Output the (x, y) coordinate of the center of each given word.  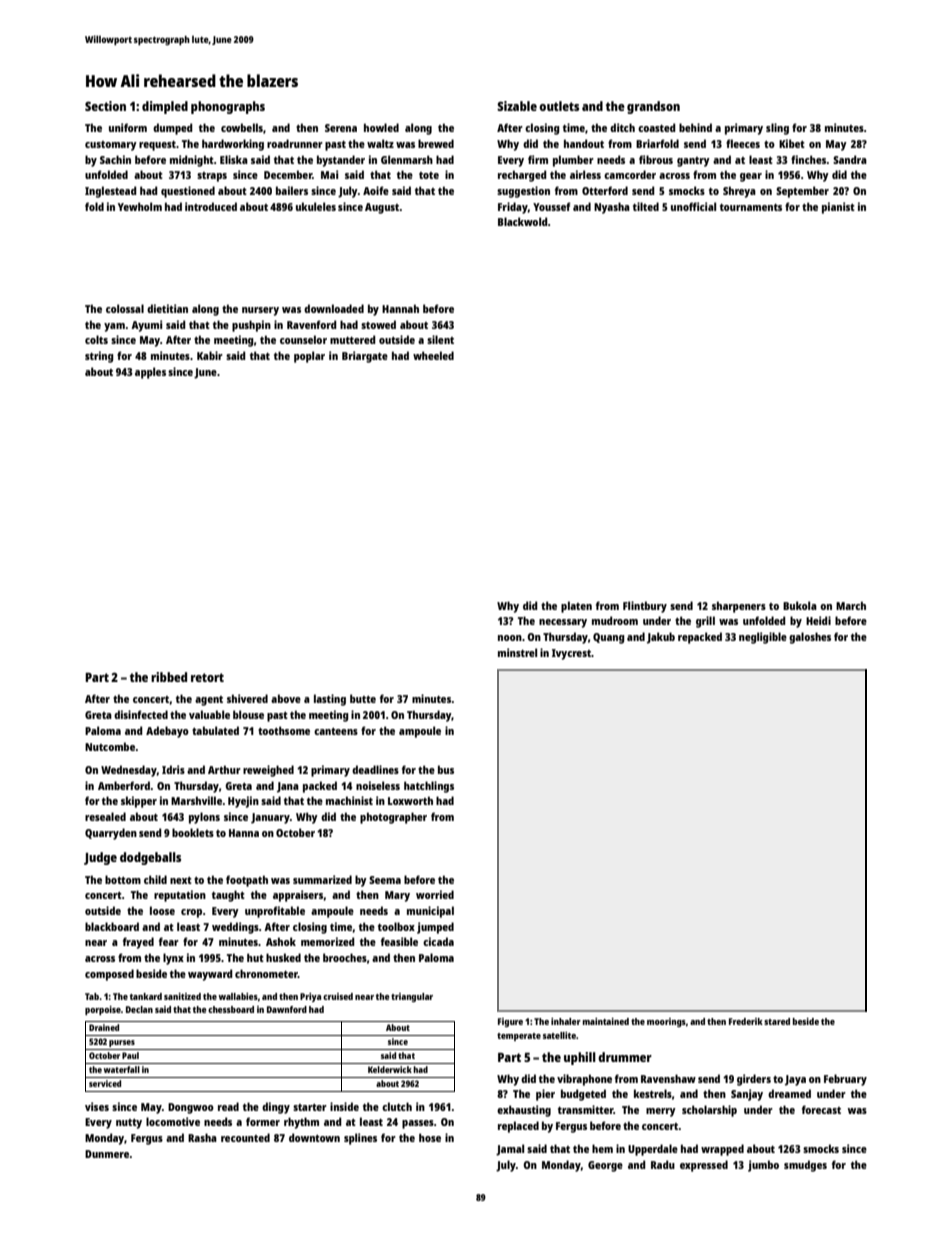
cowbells (242, 127)
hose (430, 1137)
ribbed (169, 677)
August (382, 208)
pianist (838, 208)
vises (97, 1106)
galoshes (810, 638)
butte (363, 698)
